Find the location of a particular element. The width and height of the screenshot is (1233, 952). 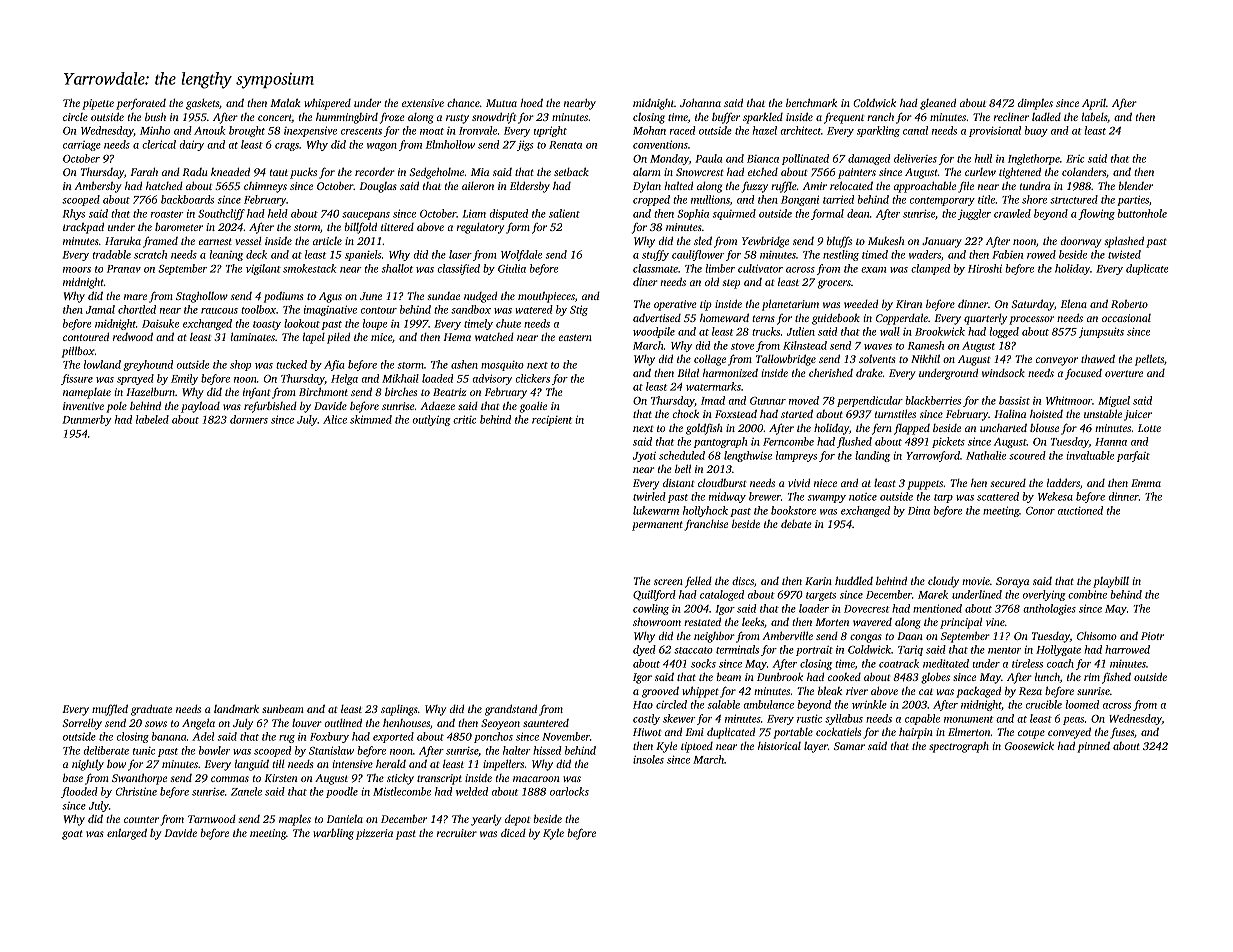

cropped is located at coordinates (651, 200).
